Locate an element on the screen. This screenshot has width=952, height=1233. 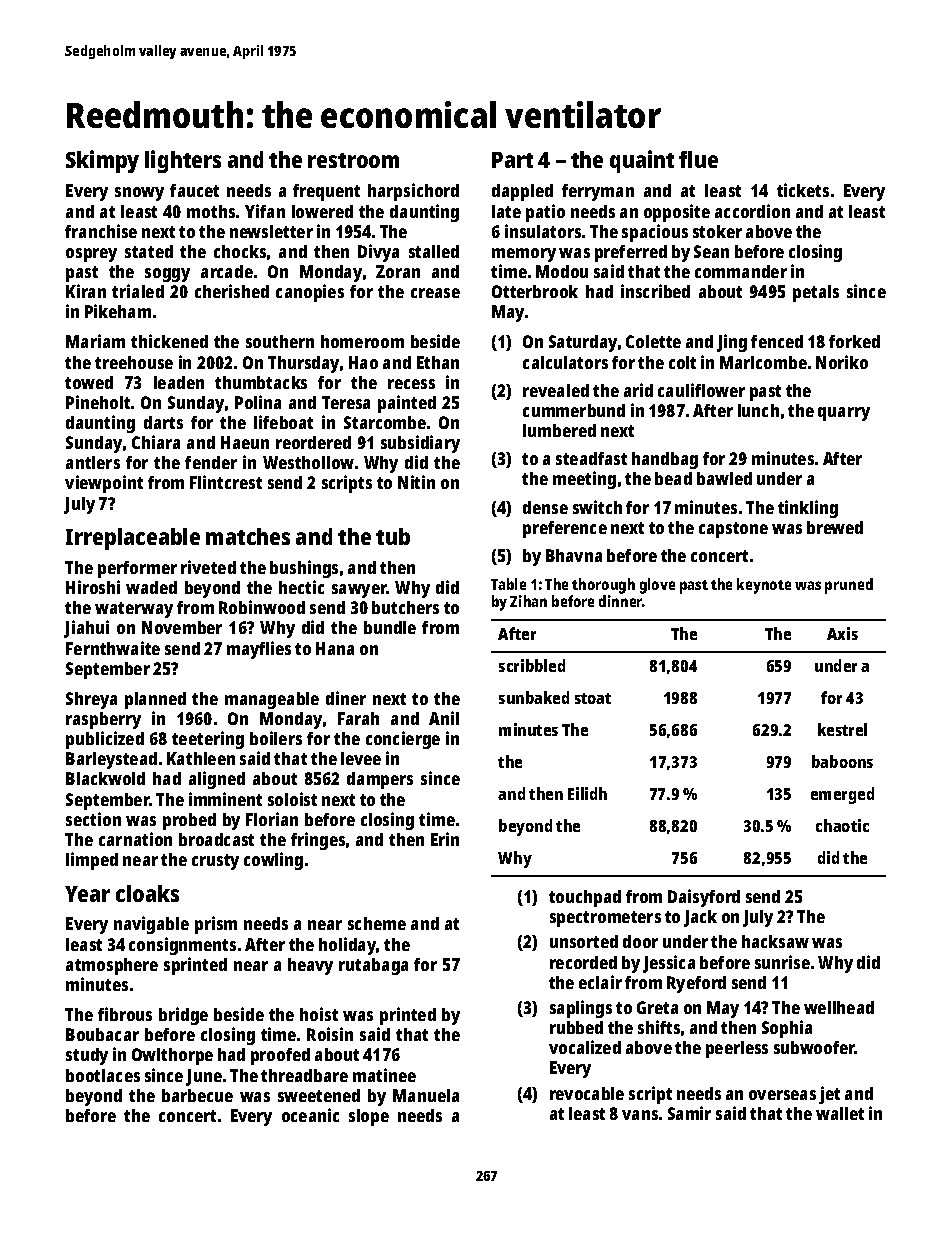
stated is located at coordinates (149, 251).
